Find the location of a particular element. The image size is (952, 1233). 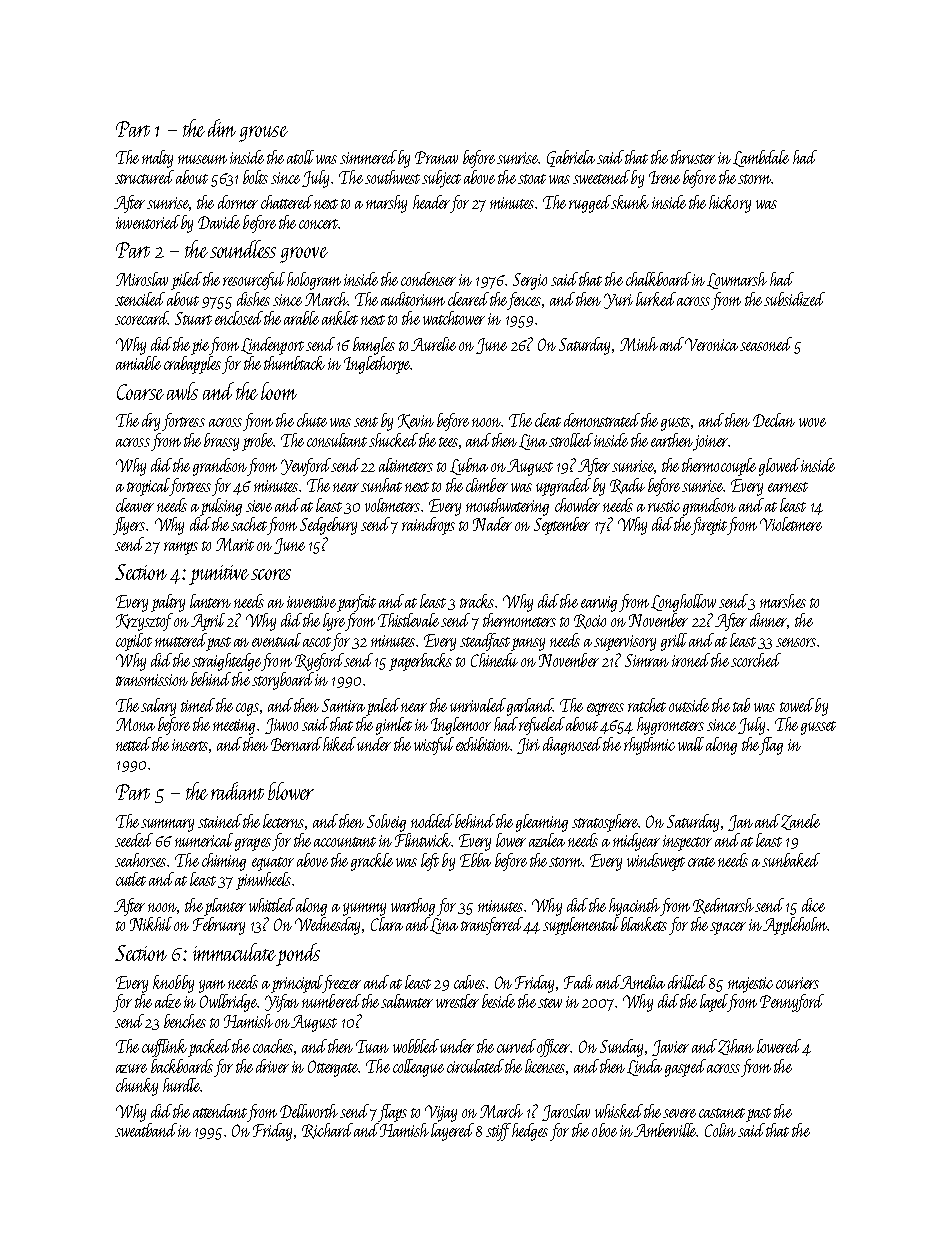

lurked is located at coordinates (656, 299).
